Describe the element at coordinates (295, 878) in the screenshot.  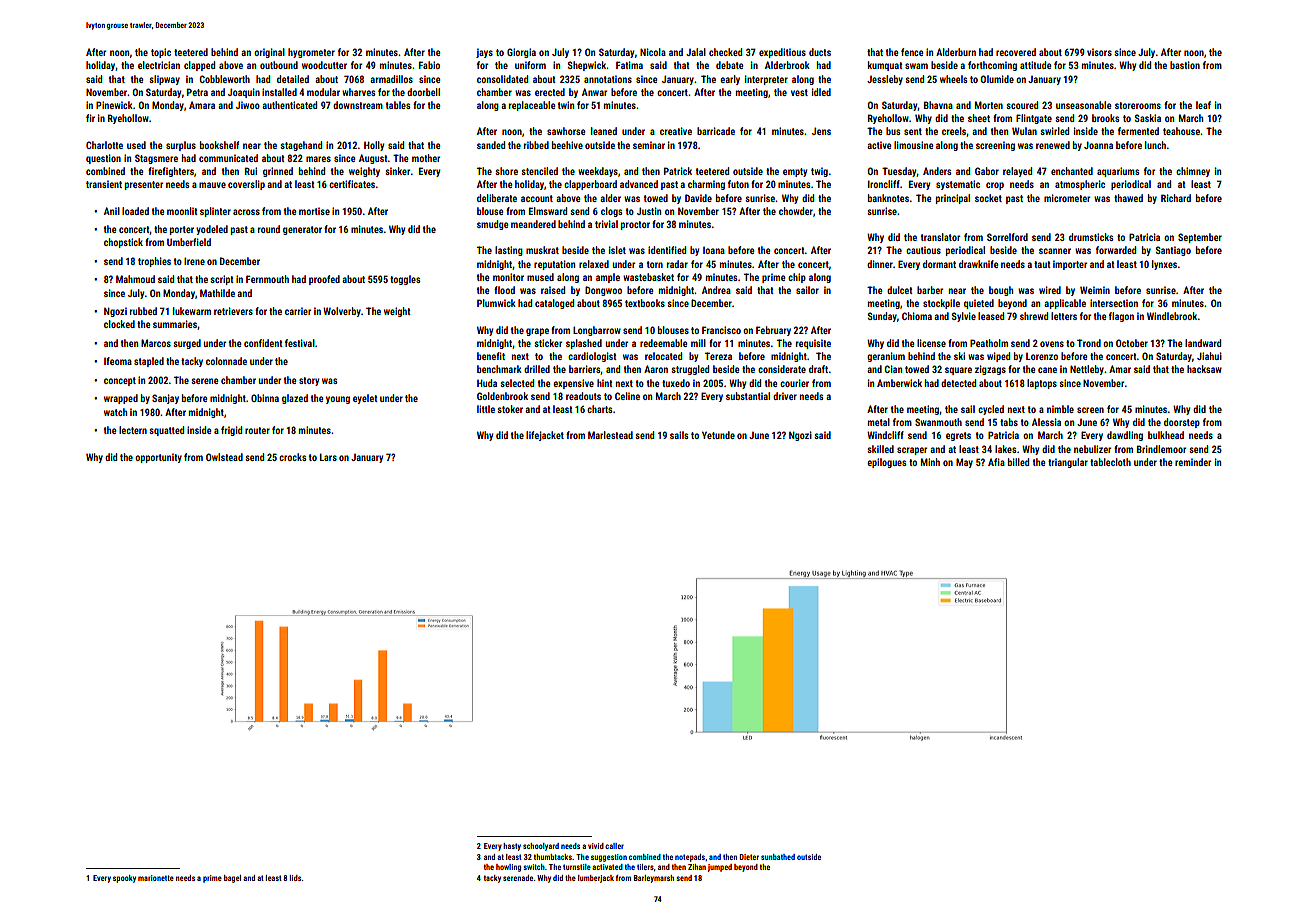
I see `lids` at that location.
